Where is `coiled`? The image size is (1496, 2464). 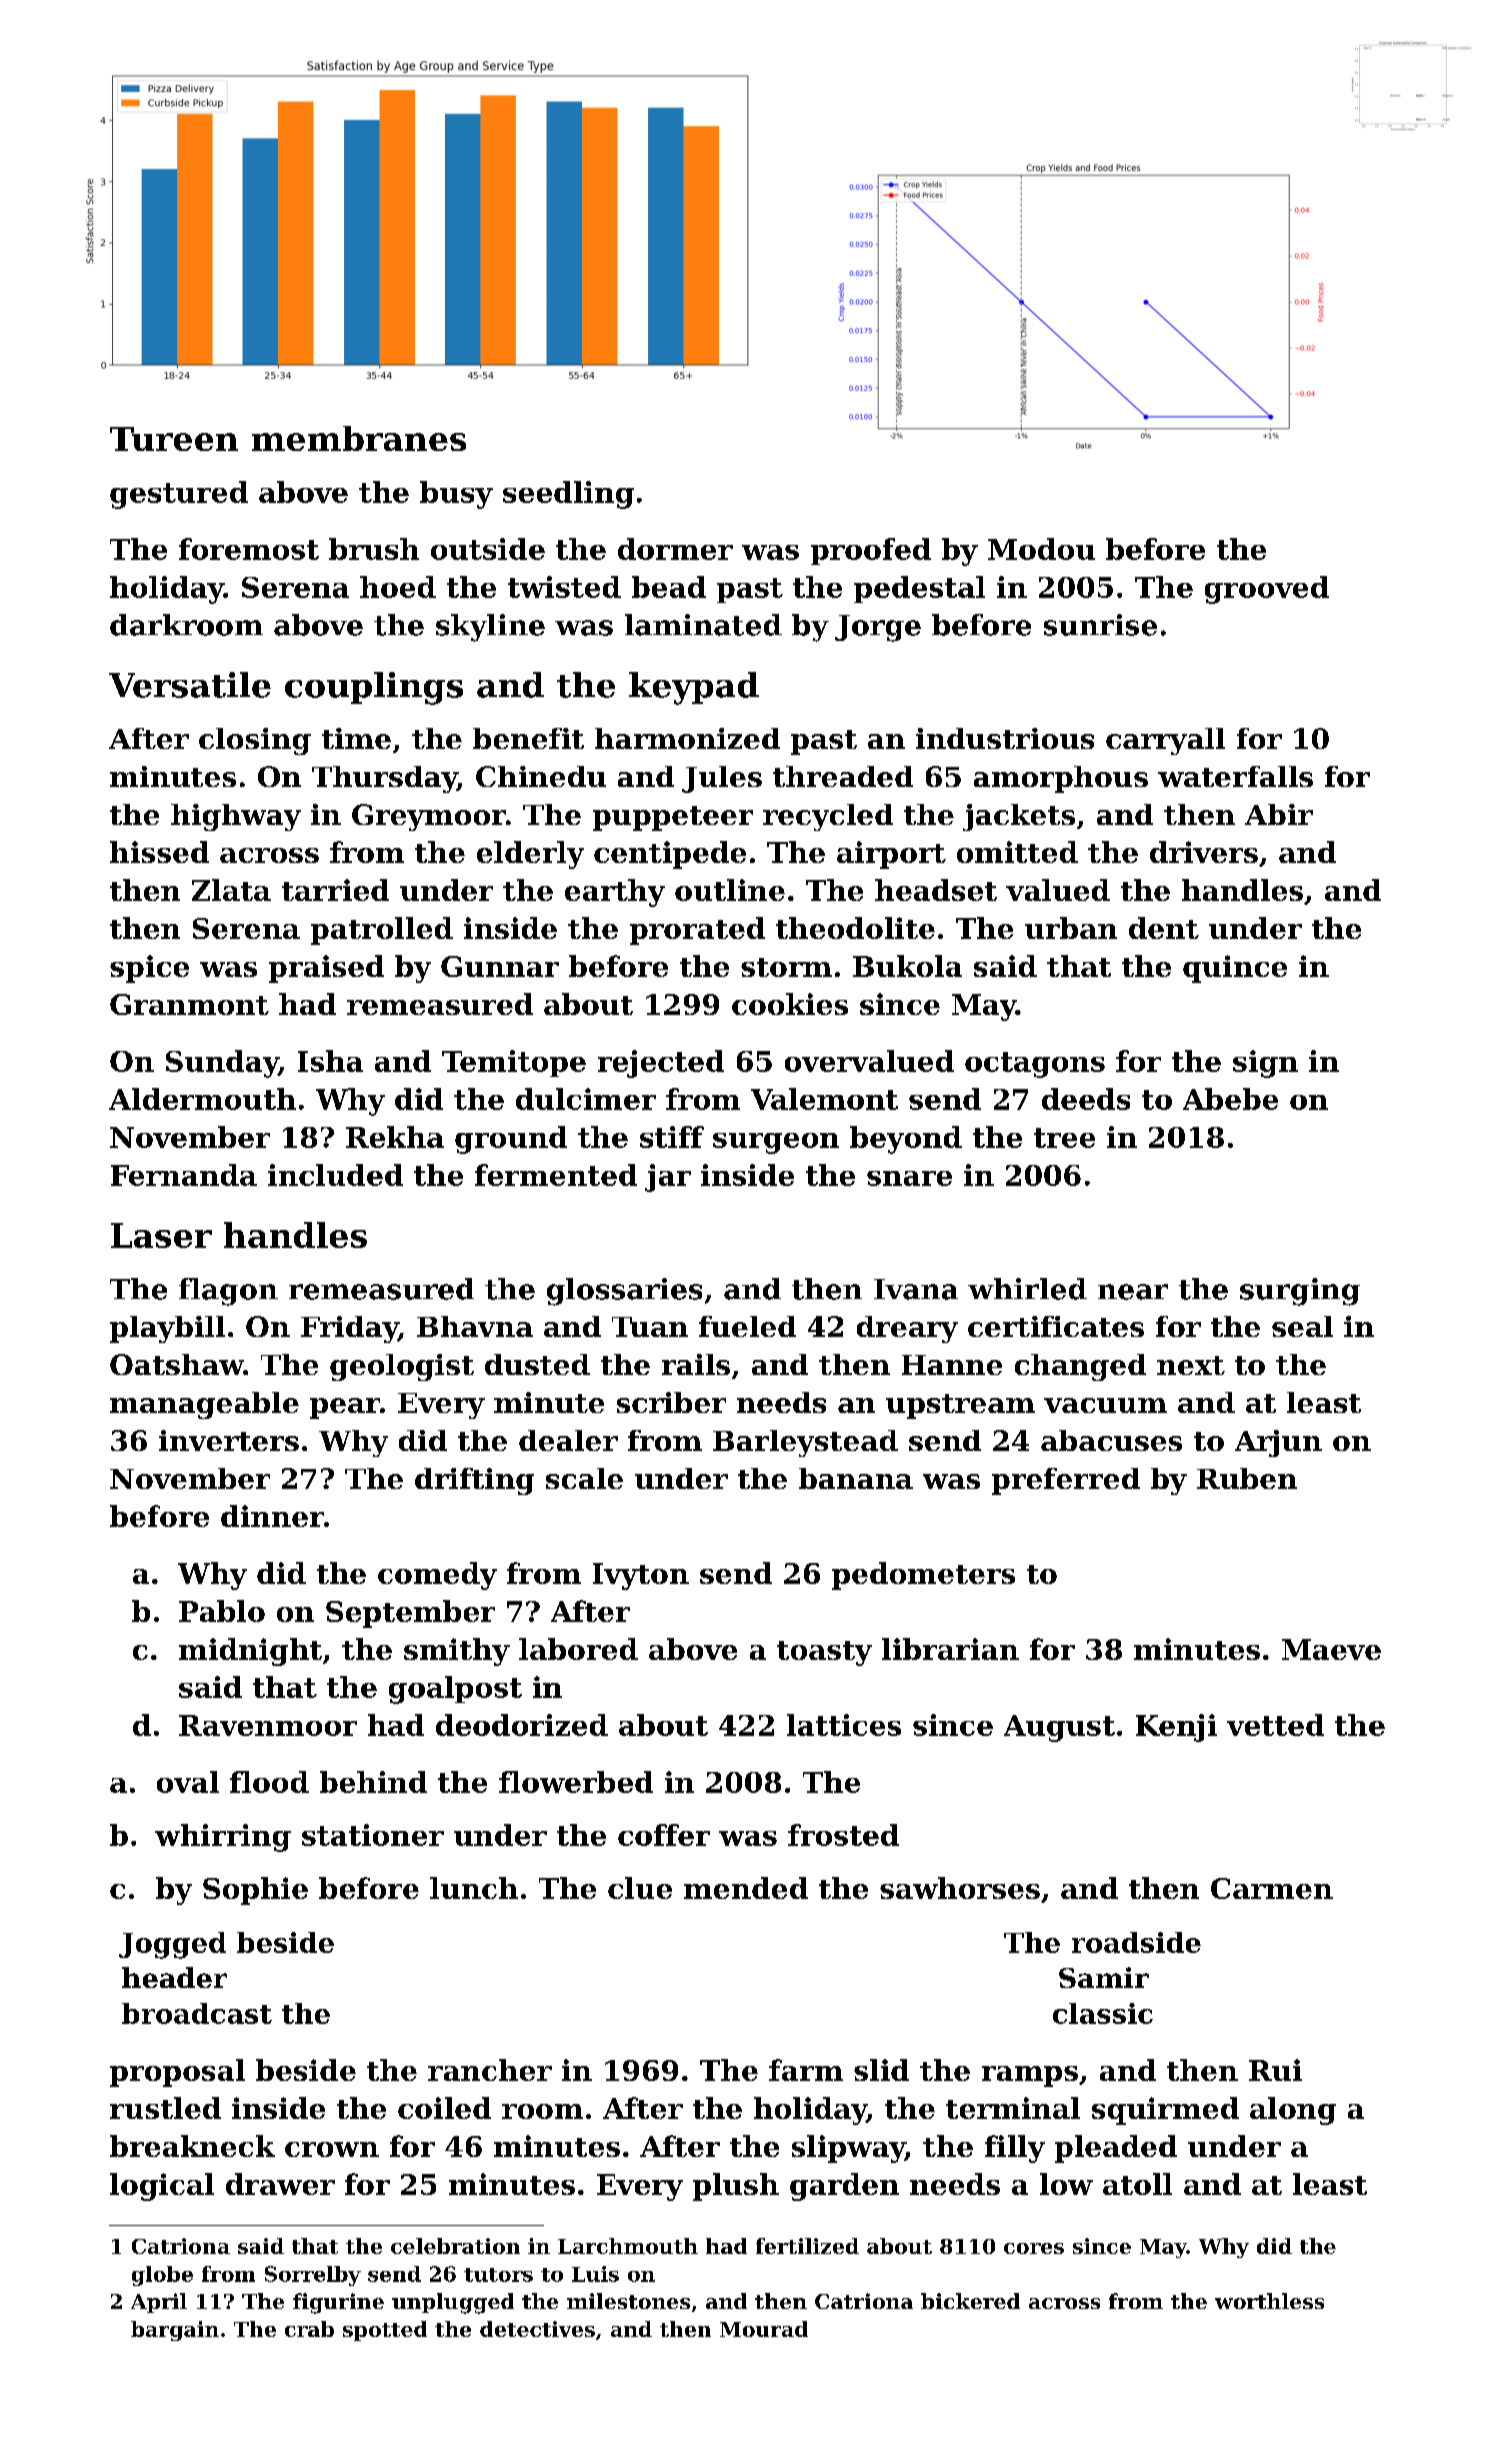 coiled is located at coordinates (444, 2108).
